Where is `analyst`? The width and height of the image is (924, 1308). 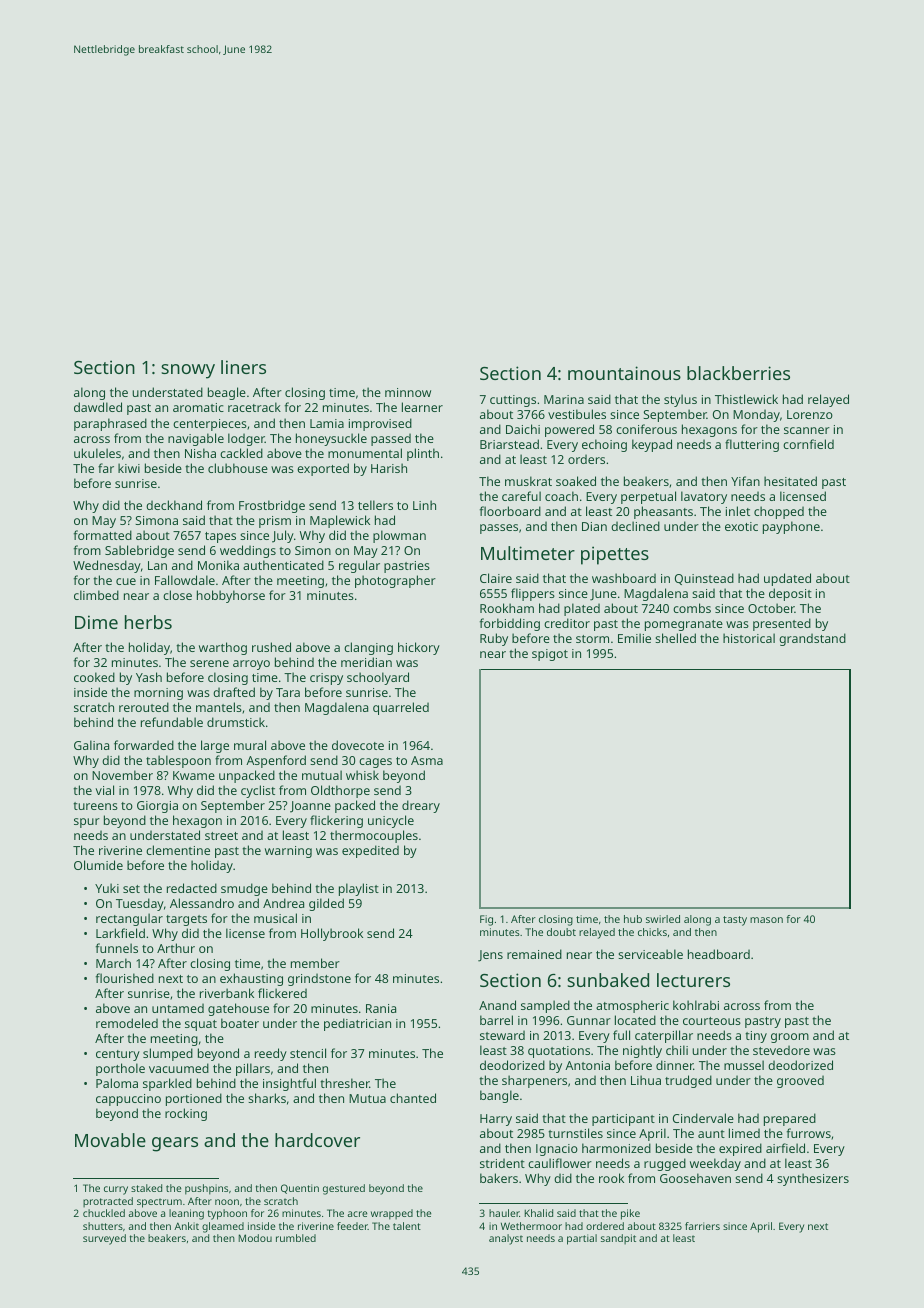
analyst is located at coordinates (506, 1239).
